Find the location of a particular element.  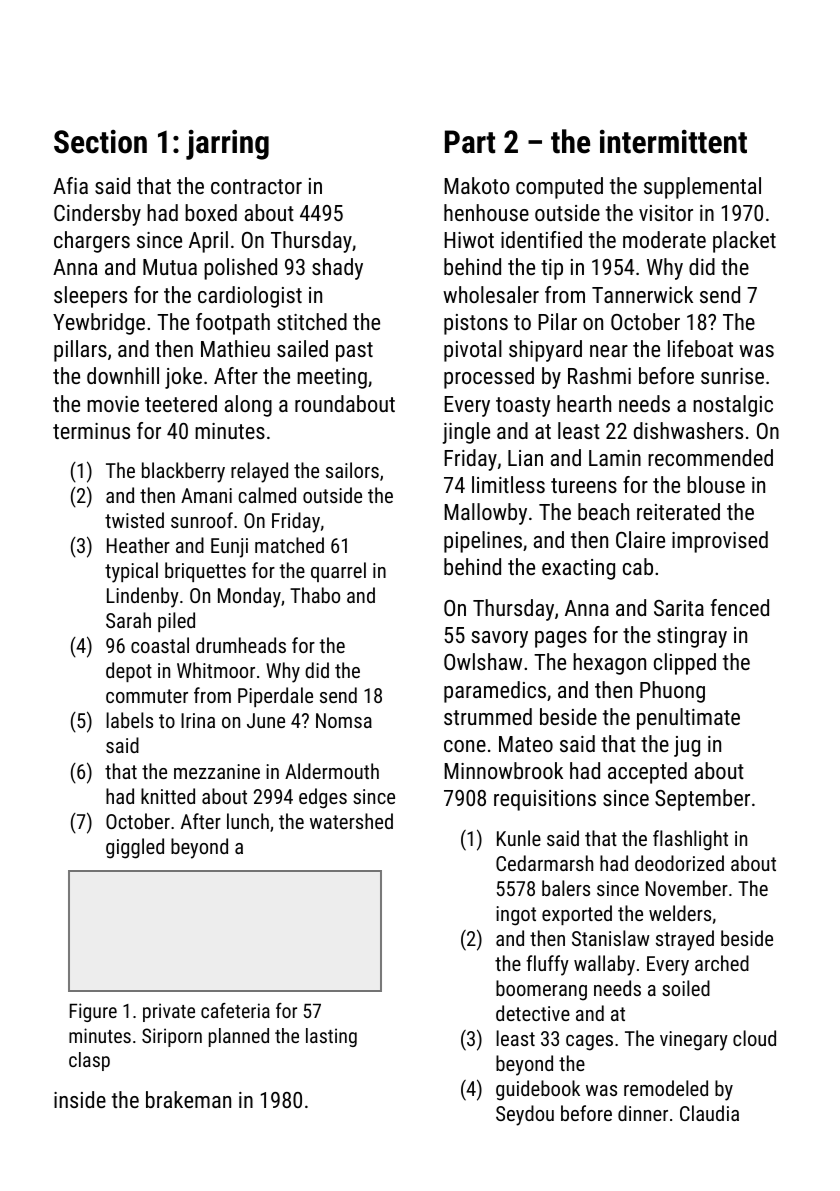

brakeman is located at coordinates (188, 1099).
